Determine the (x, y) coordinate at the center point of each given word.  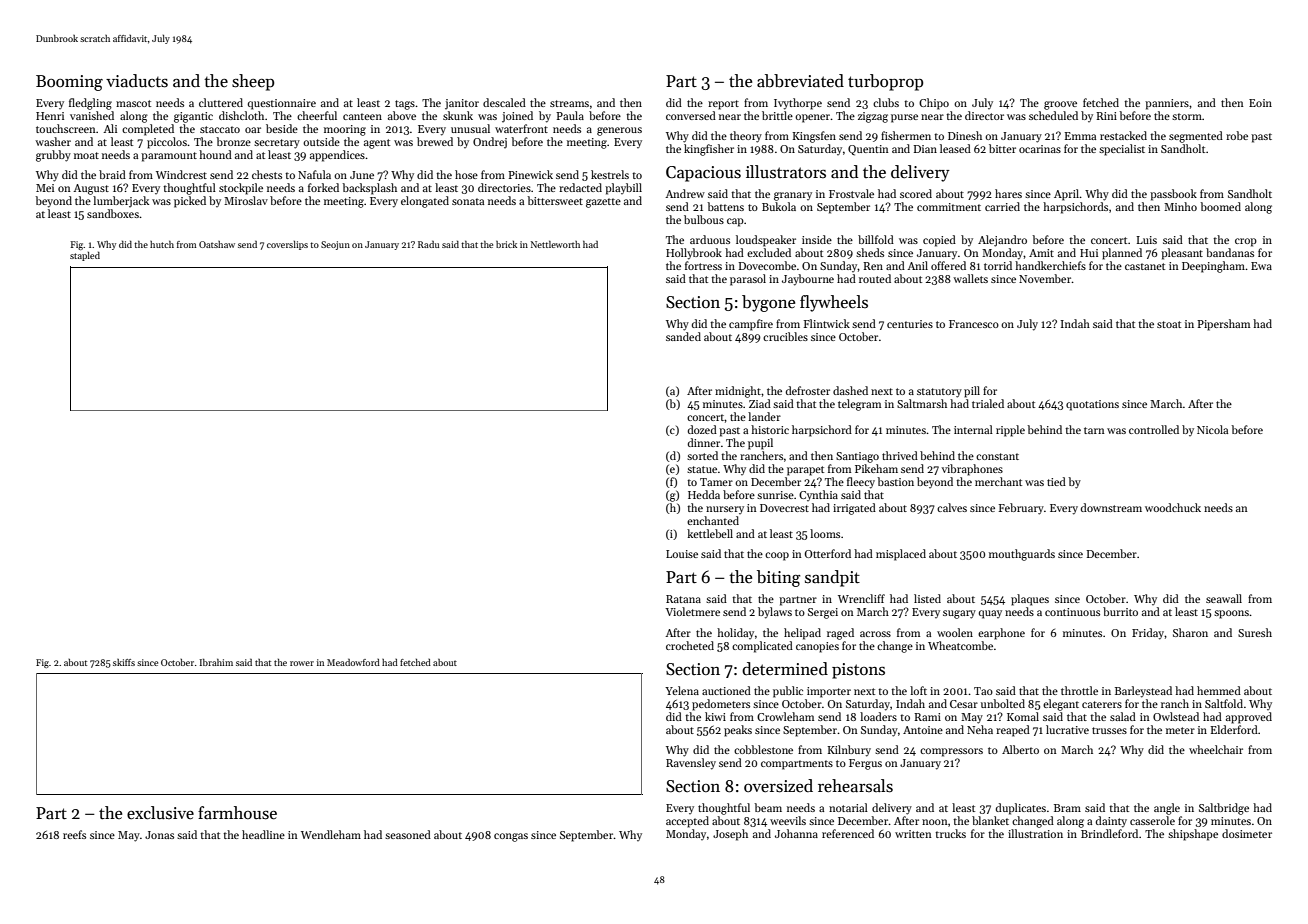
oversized (778, 786)
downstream (1111, 507)
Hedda (704, 494)
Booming (69, 83)
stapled (85, 256)
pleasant (1182, 254)
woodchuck (1173, 507)
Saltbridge (1224, 809)
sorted (702, 455)
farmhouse (237, 813)
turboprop (885, 82)
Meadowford (353, 662)
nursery (725, 510)
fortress (703, 265)
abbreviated (800, 81)
